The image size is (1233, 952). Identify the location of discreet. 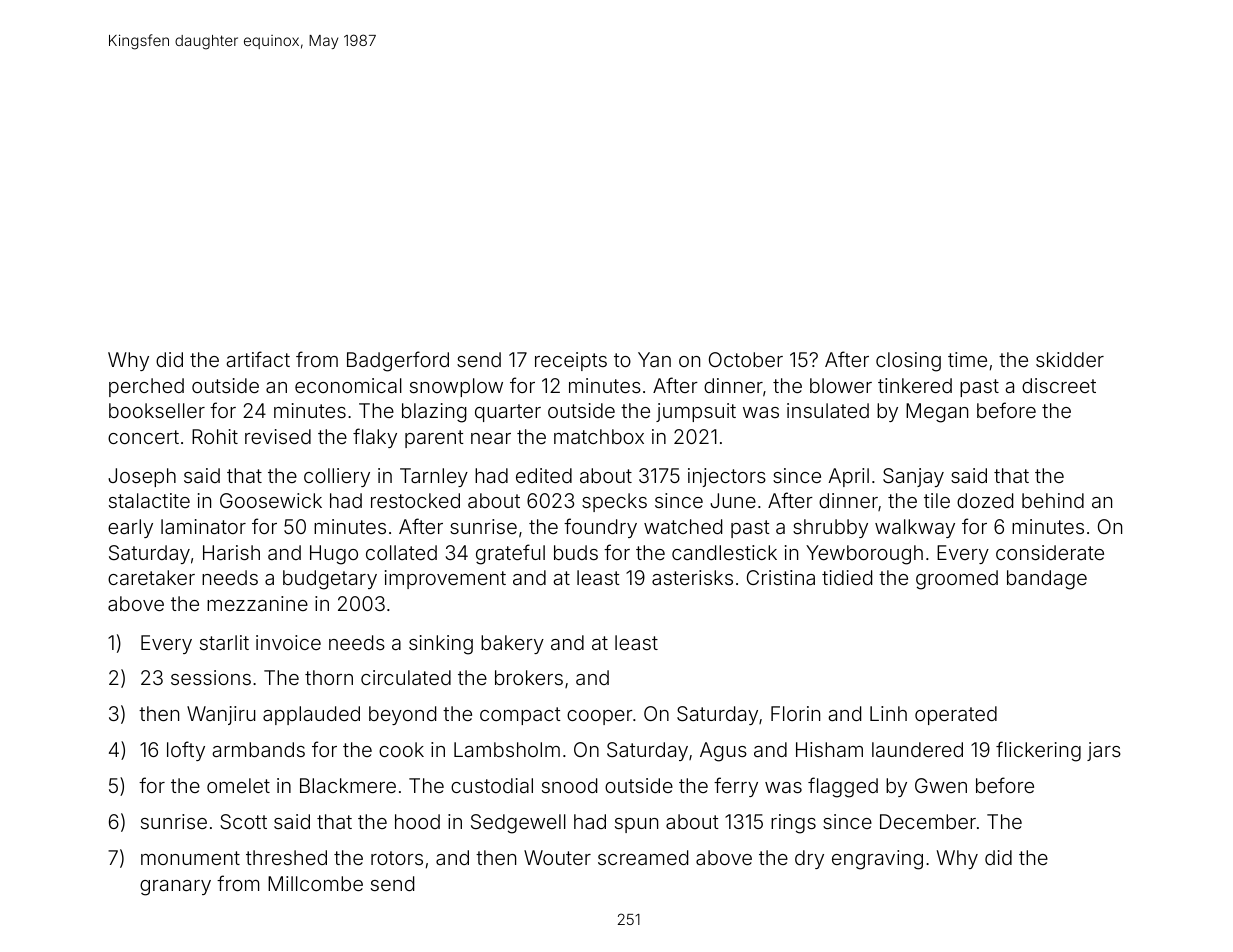
(1059, 385).
